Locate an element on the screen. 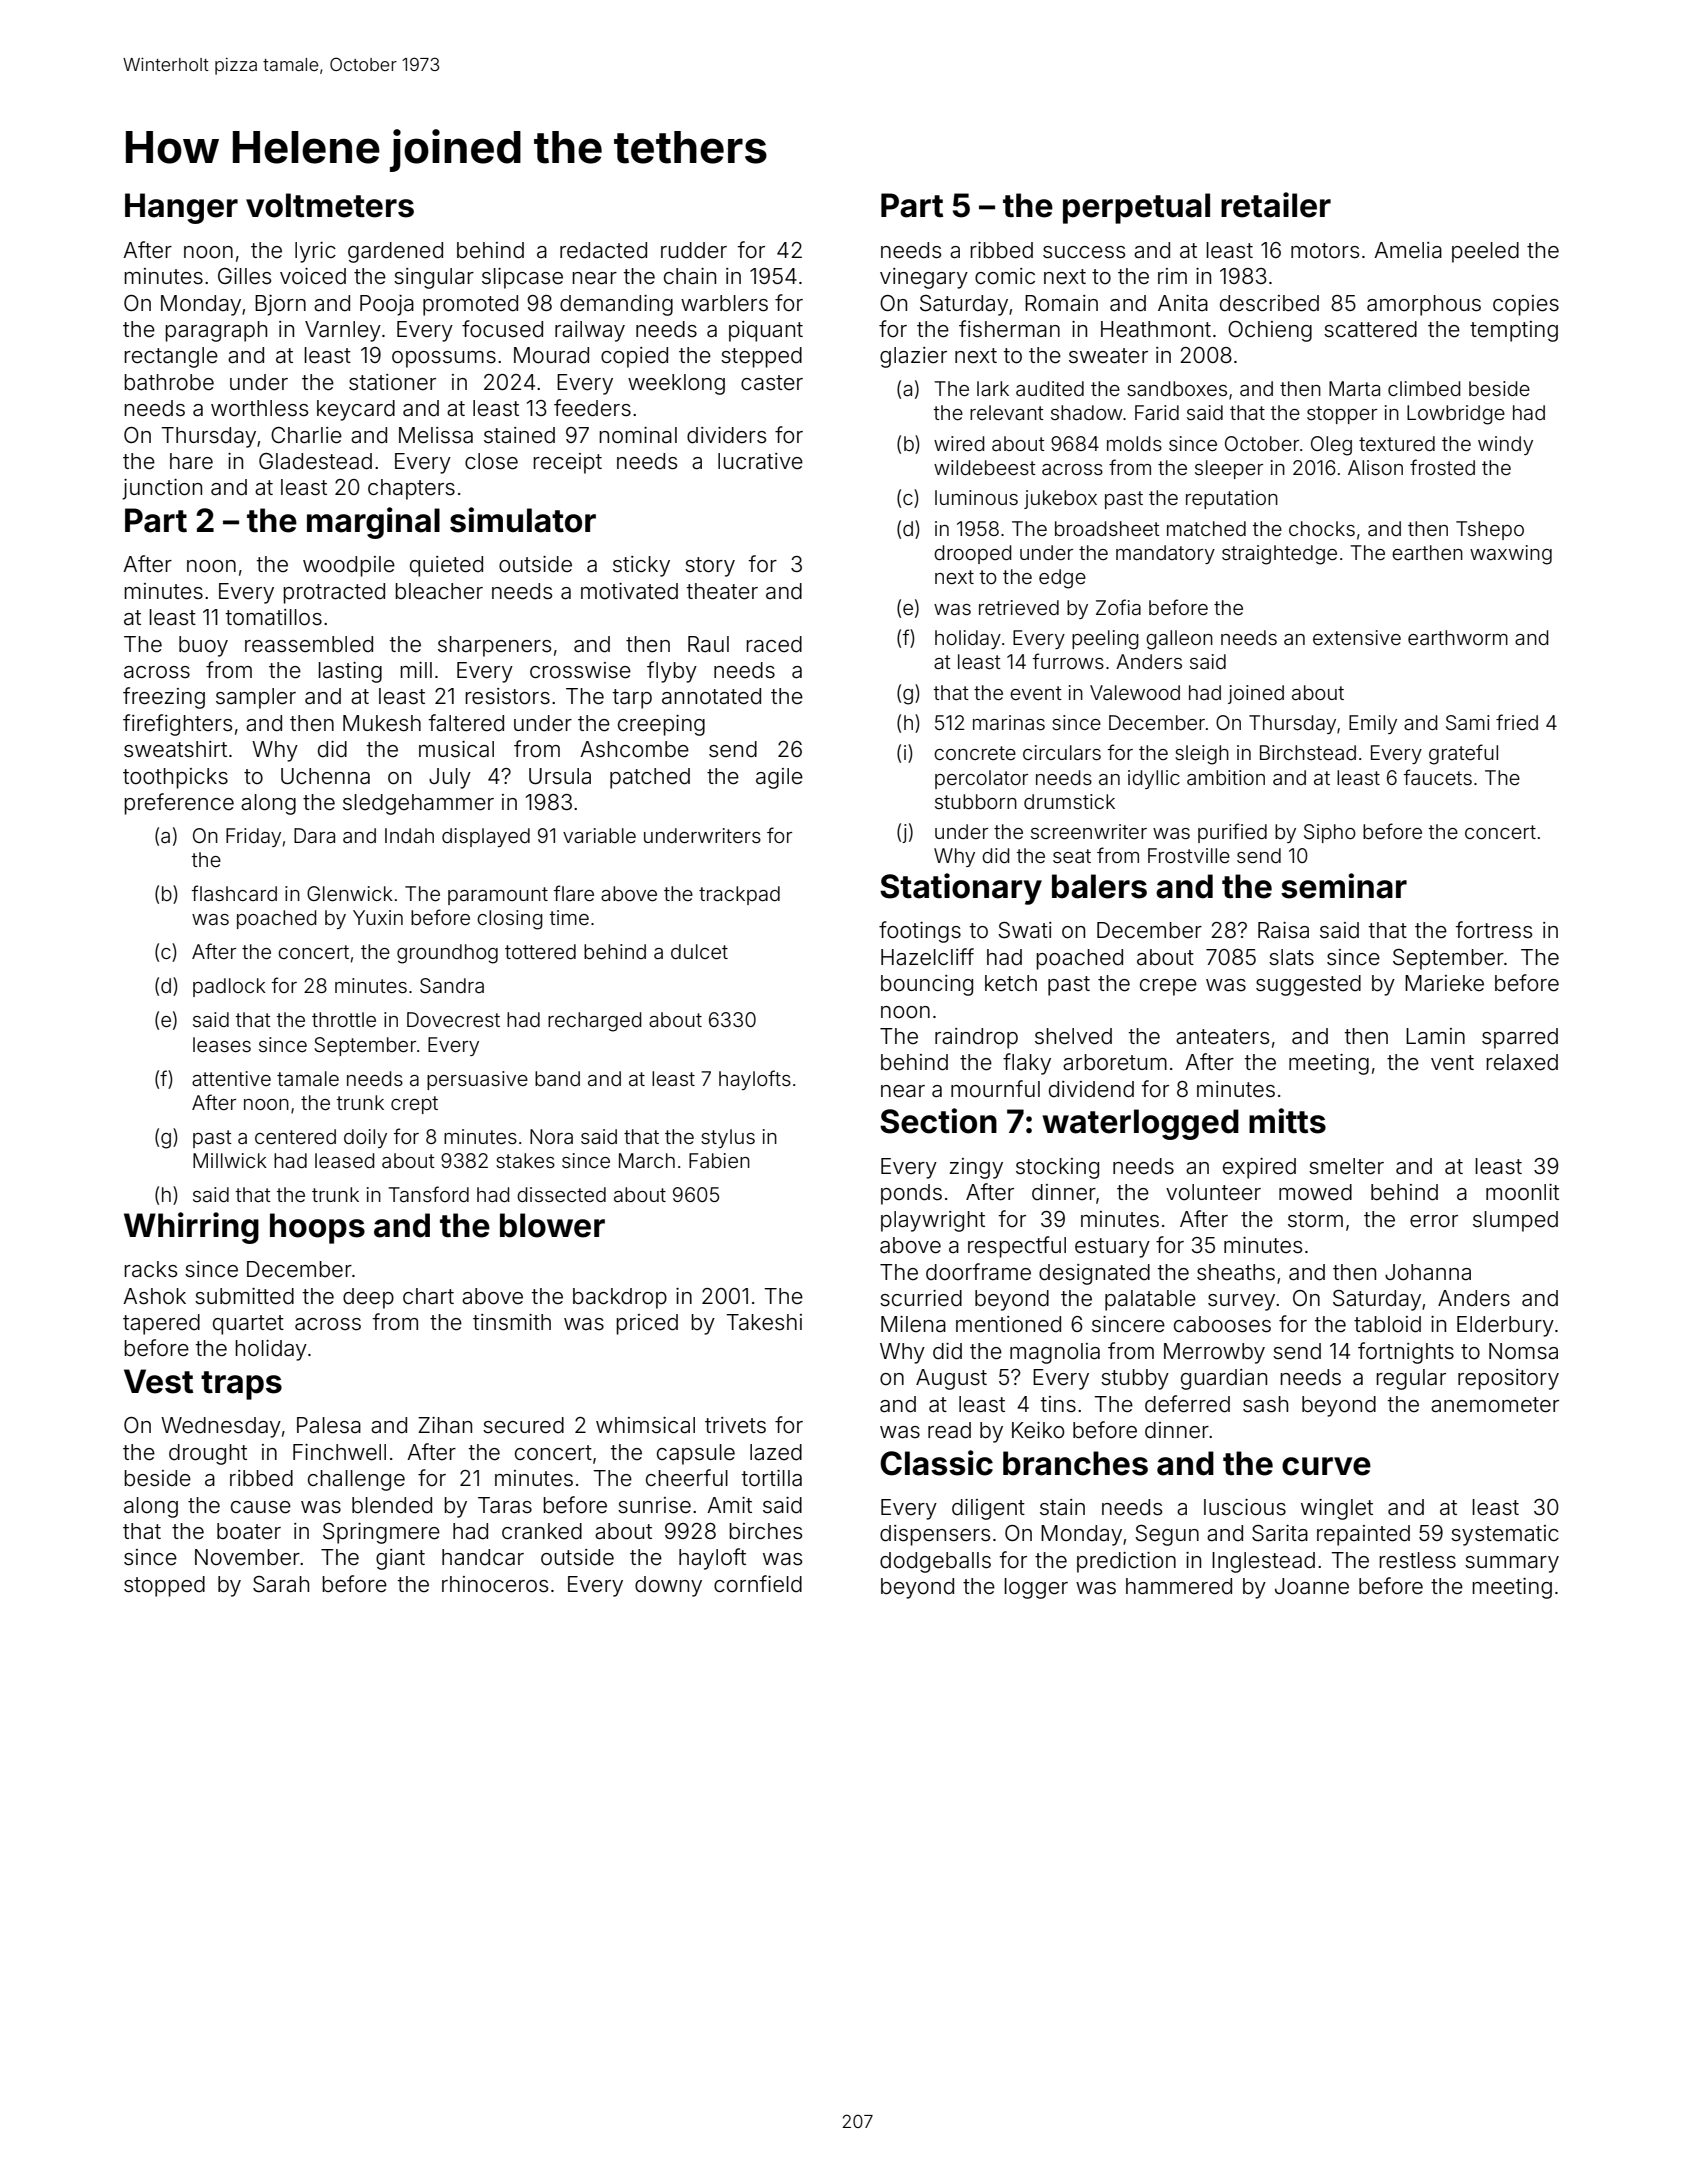  retailer is located at coordinates (1276, 205).
